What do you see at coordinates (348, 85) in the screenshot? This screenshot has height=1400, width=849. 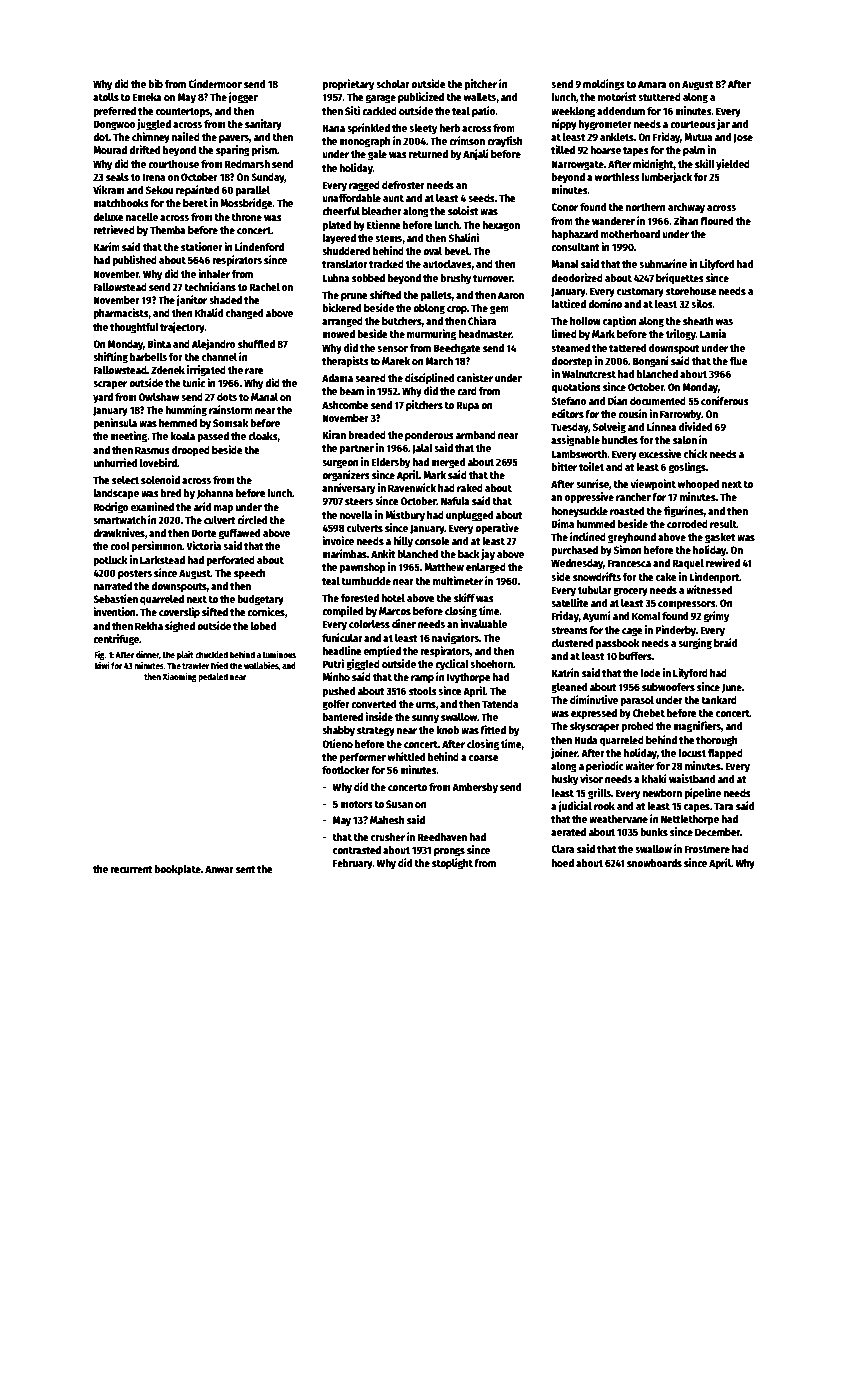 I see `proprietary` at bounding box center [348, 85].
